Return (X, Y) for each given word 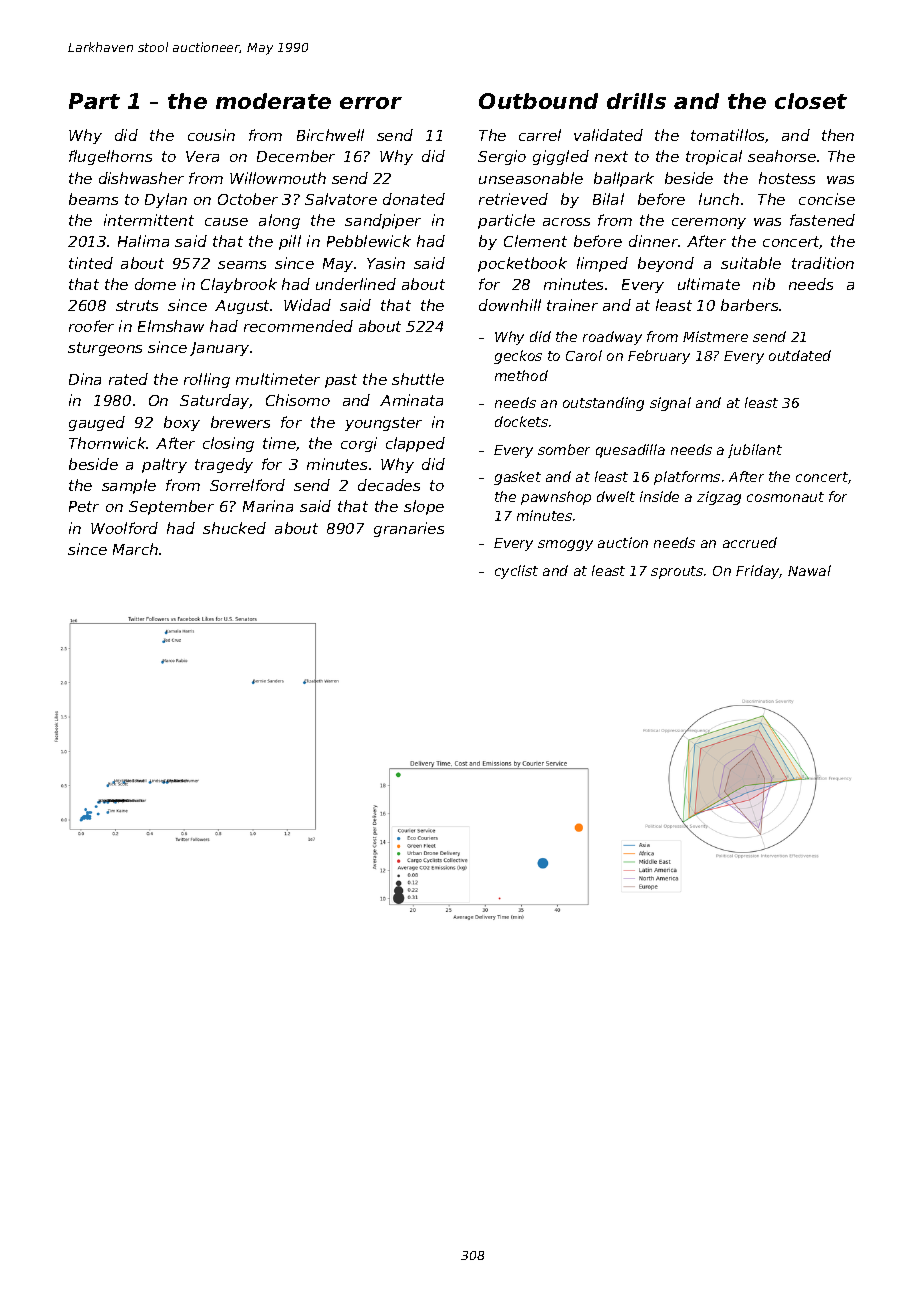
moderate (273, 101)
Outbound (538, 101)
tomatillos (727, 135)
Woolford (124, 528)
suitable (751, 263)
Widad (307, 305)
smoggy (565, 545)
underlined (356, 284)
